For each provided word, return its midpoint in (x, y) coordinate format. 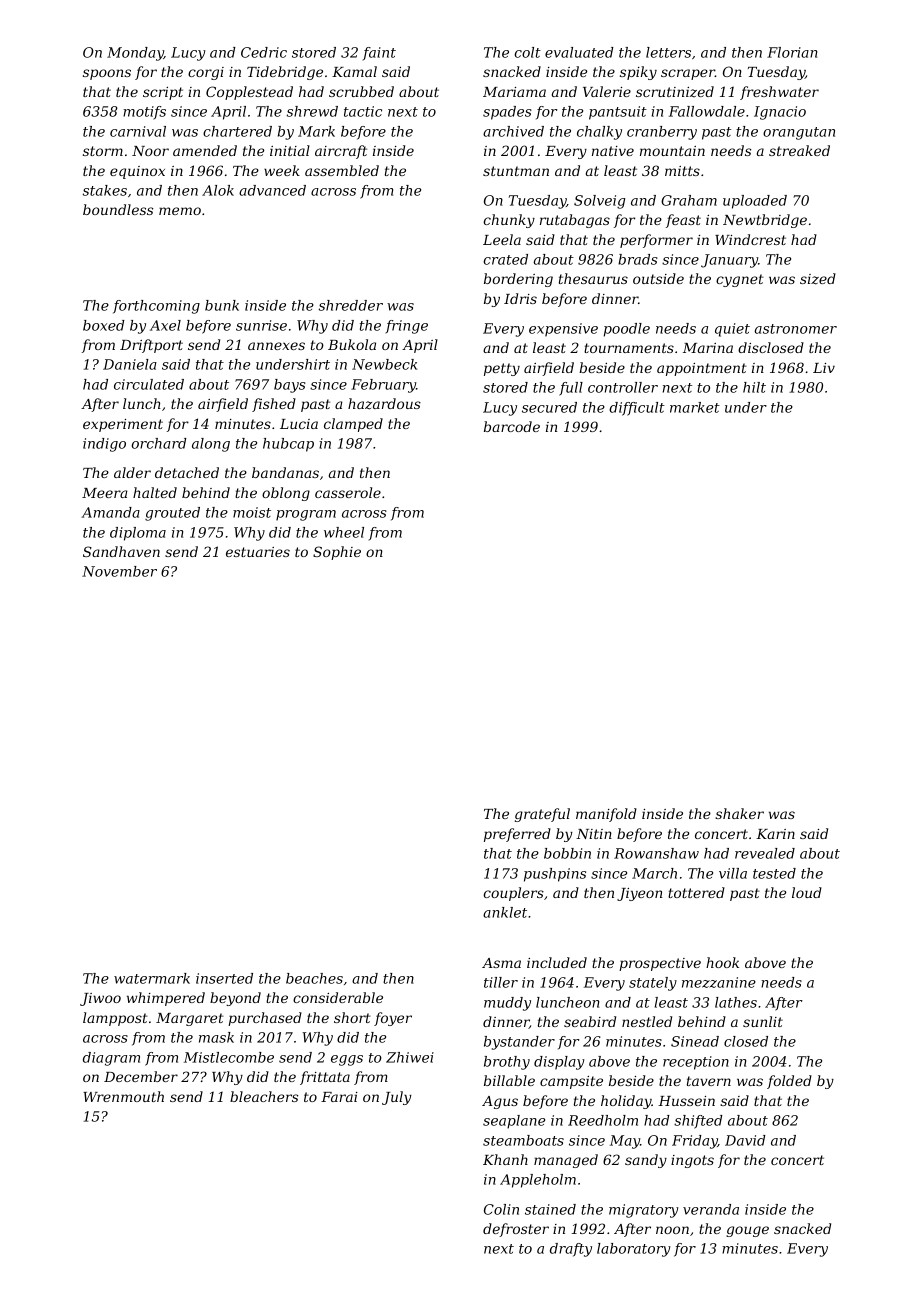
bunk (222, 305)
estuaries (258, 552)
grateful (542, 815)
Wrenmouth (123, 1096)
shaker (739, 813)
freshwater (779, 93)
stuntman (516, 171)
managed (566, 1161)
